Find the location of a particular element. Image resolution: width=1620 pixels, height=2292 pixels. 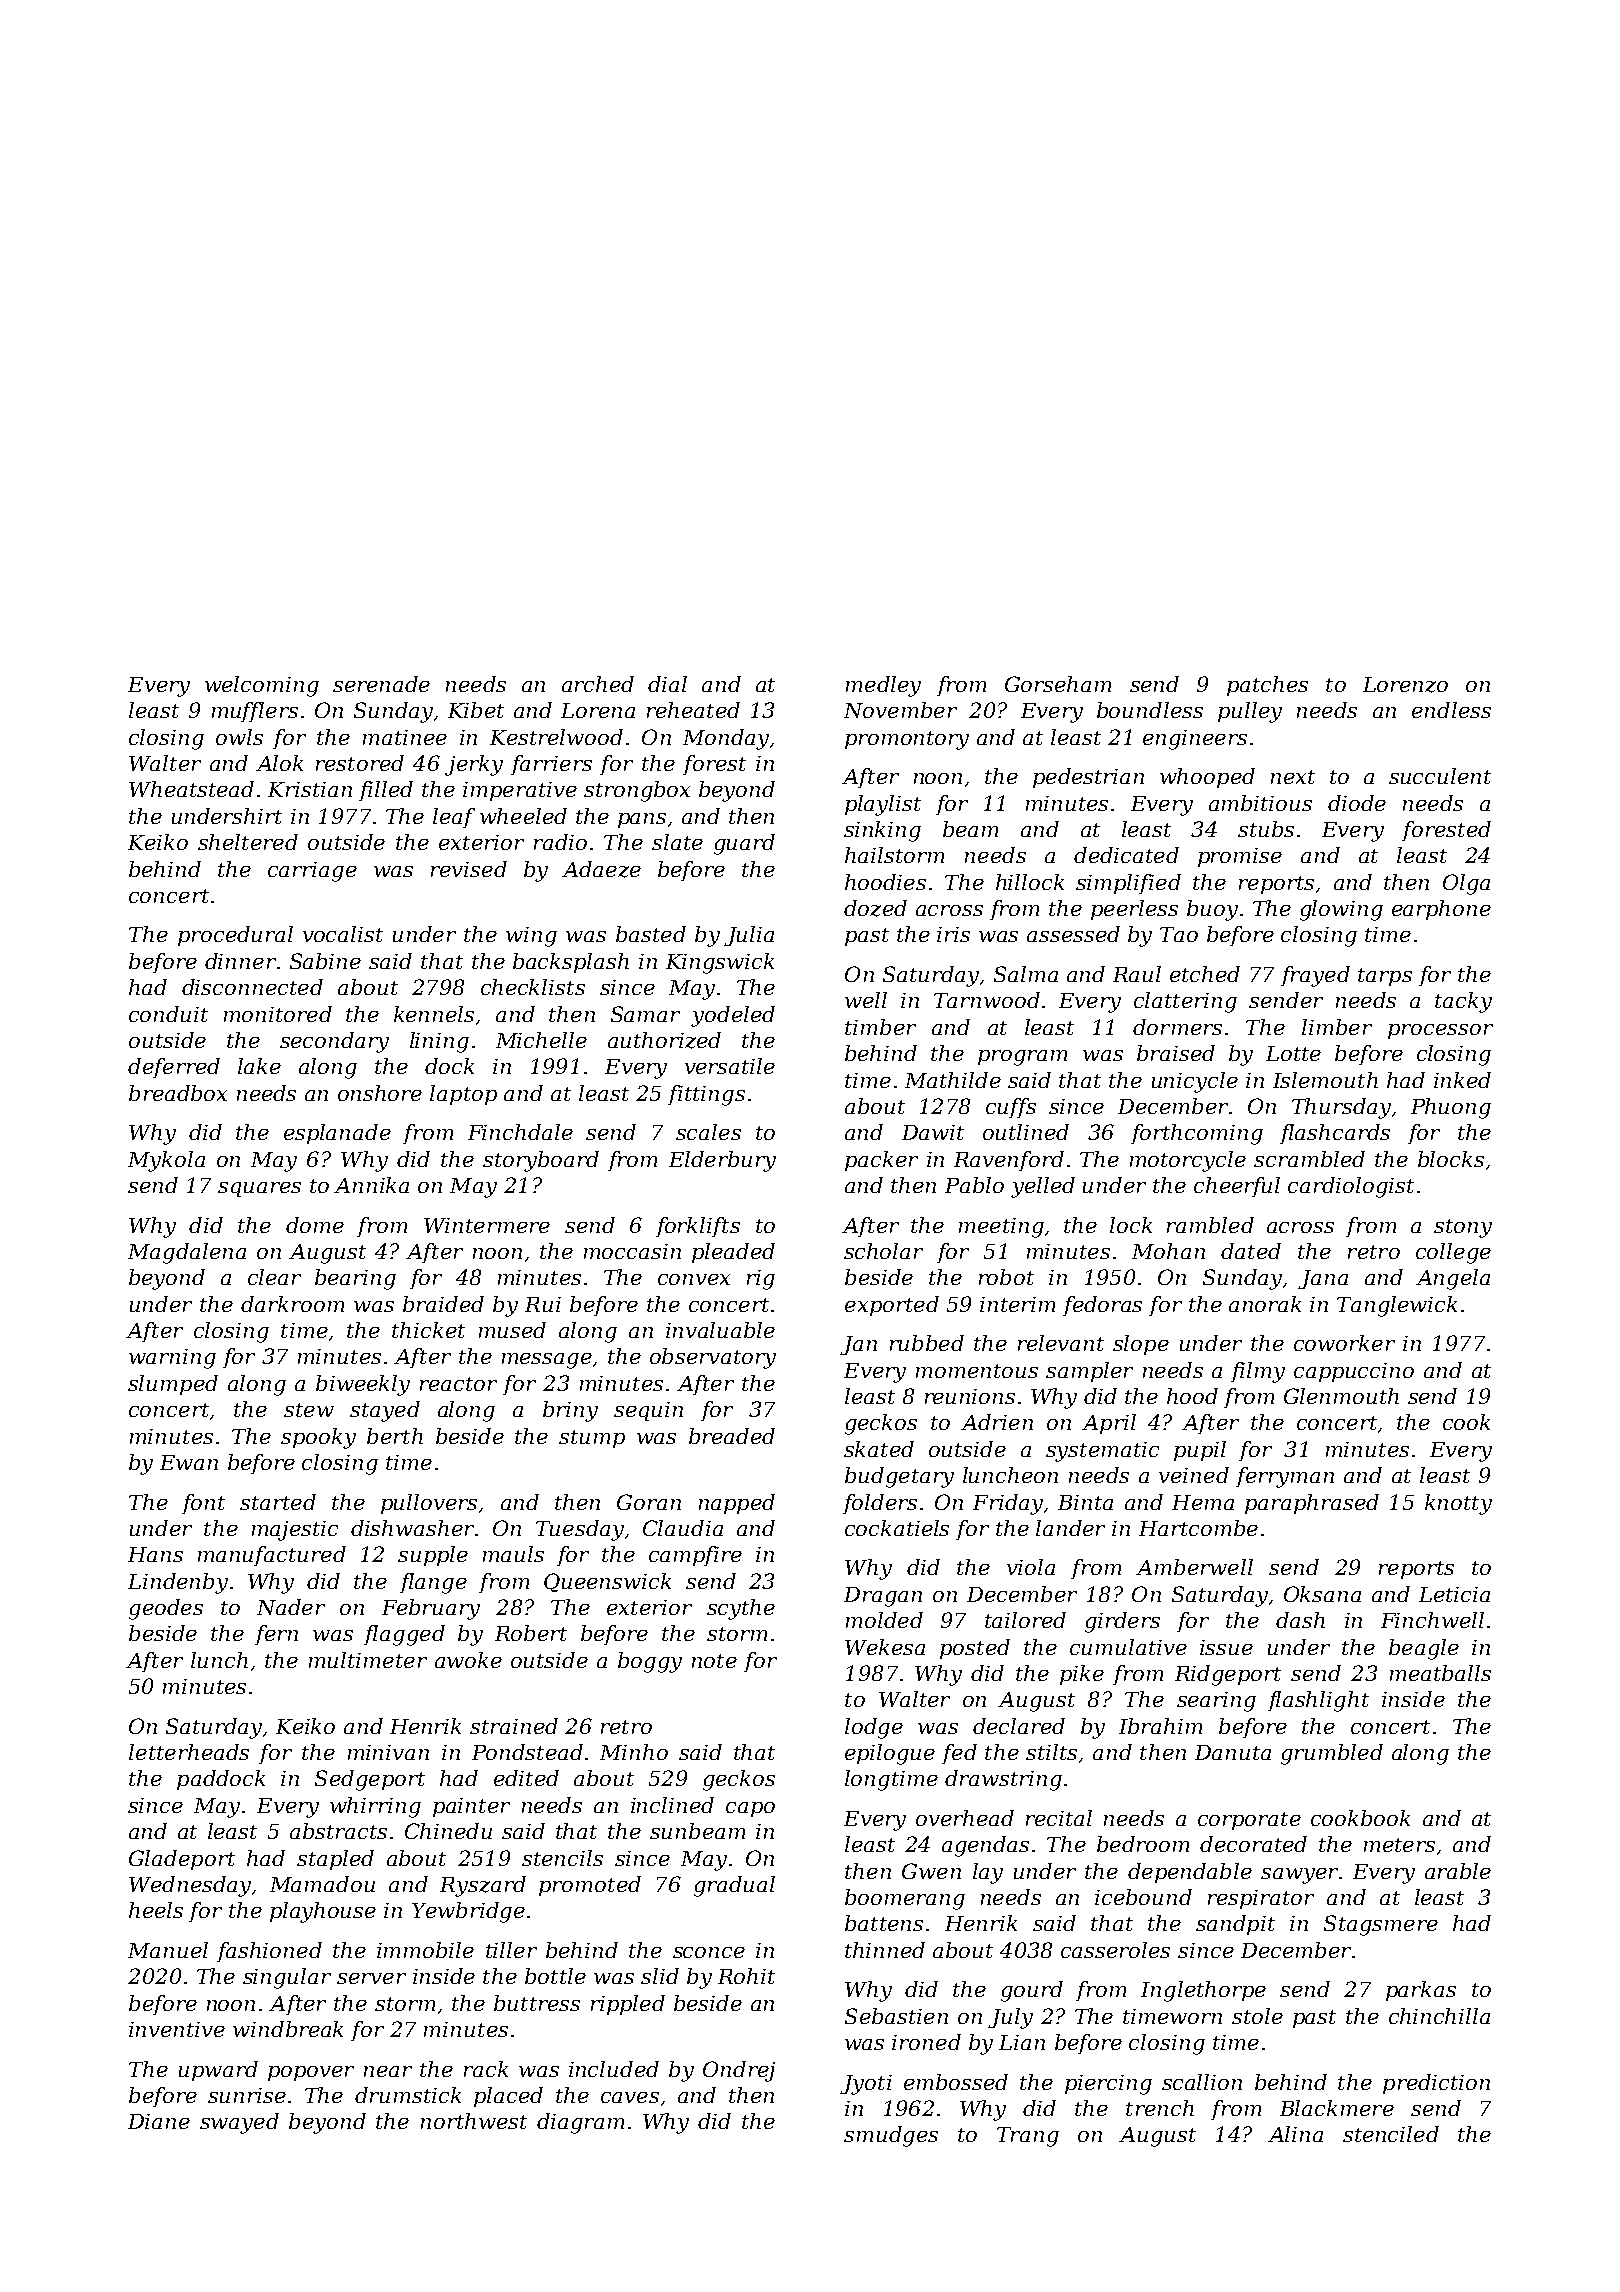

Wheatstead is located at coordinates (191, 789).
